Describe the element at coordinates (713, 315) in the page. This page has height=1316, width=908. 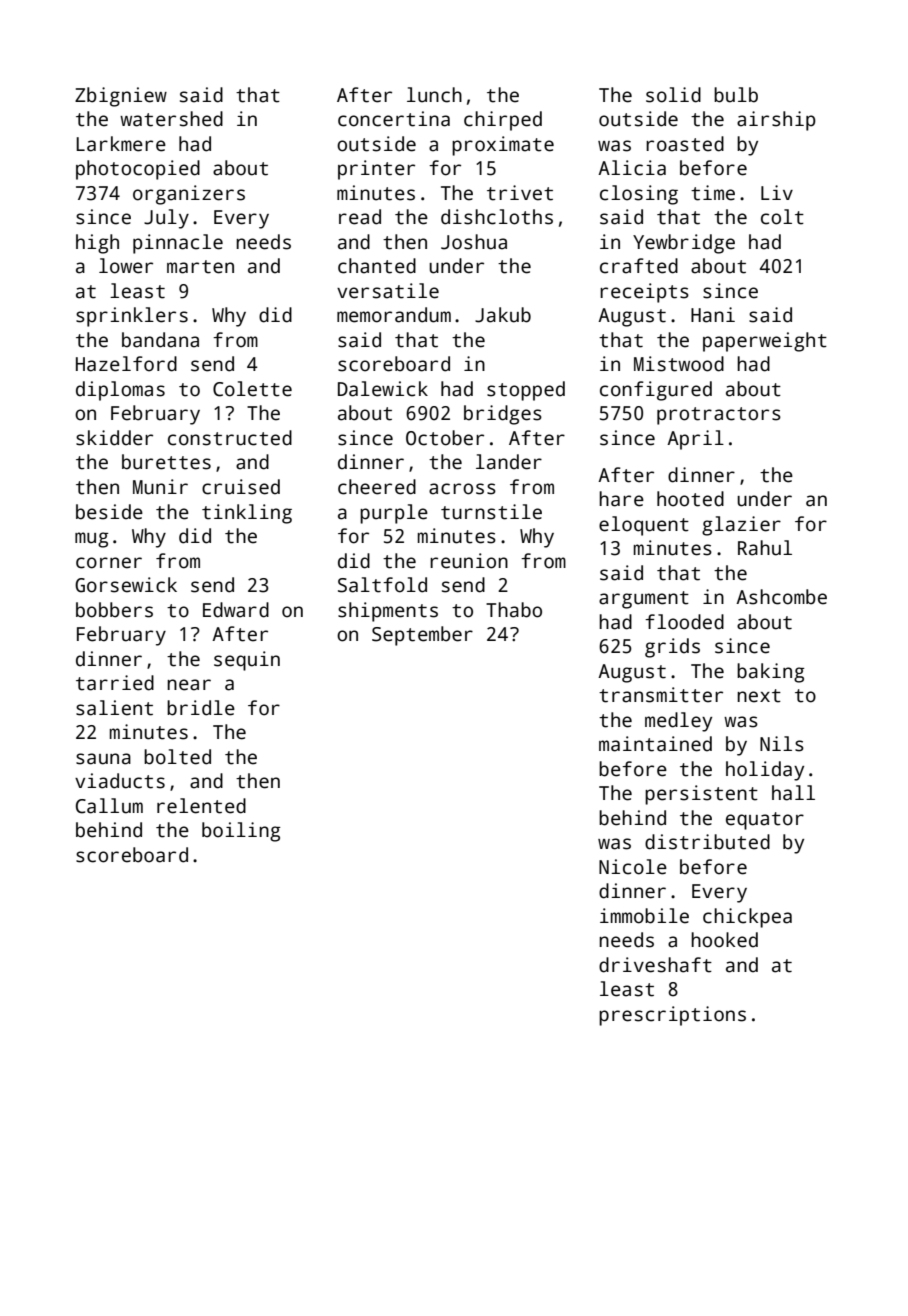
I see `Hani` at that location.
